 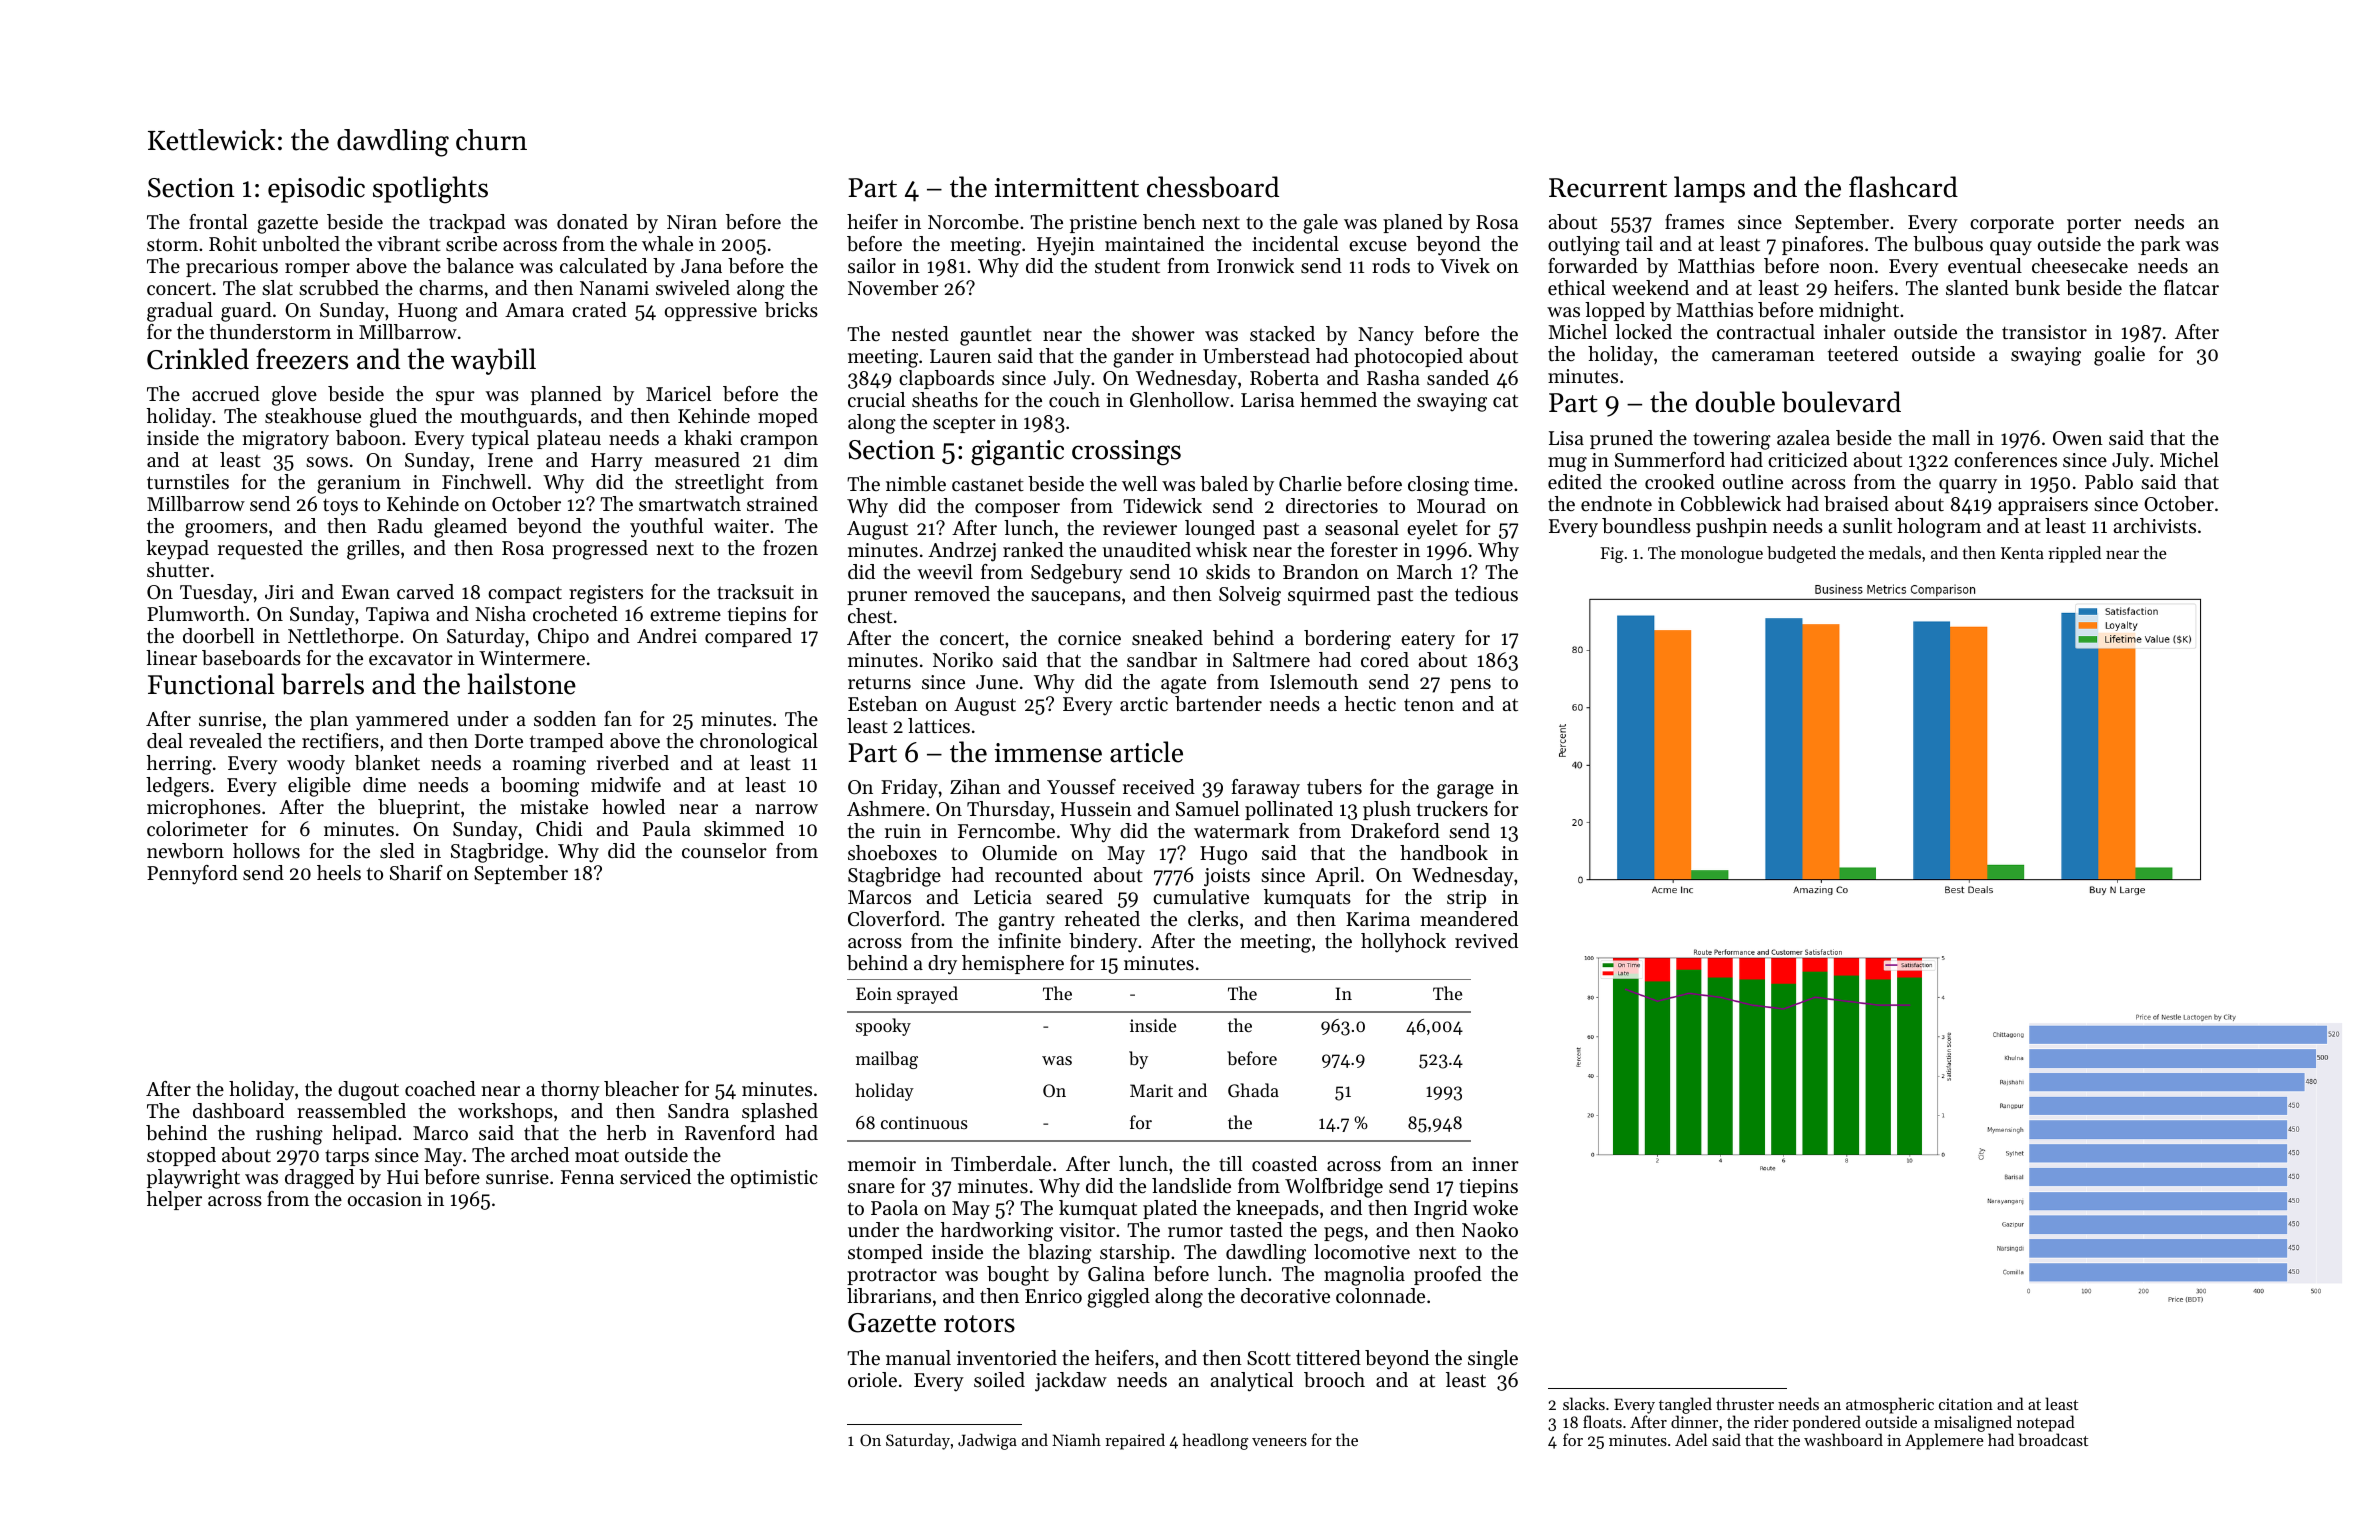 What do you see at coordinates (2074, 554) in the document?
I see `rippled` at bounding box center [2074, 554].
